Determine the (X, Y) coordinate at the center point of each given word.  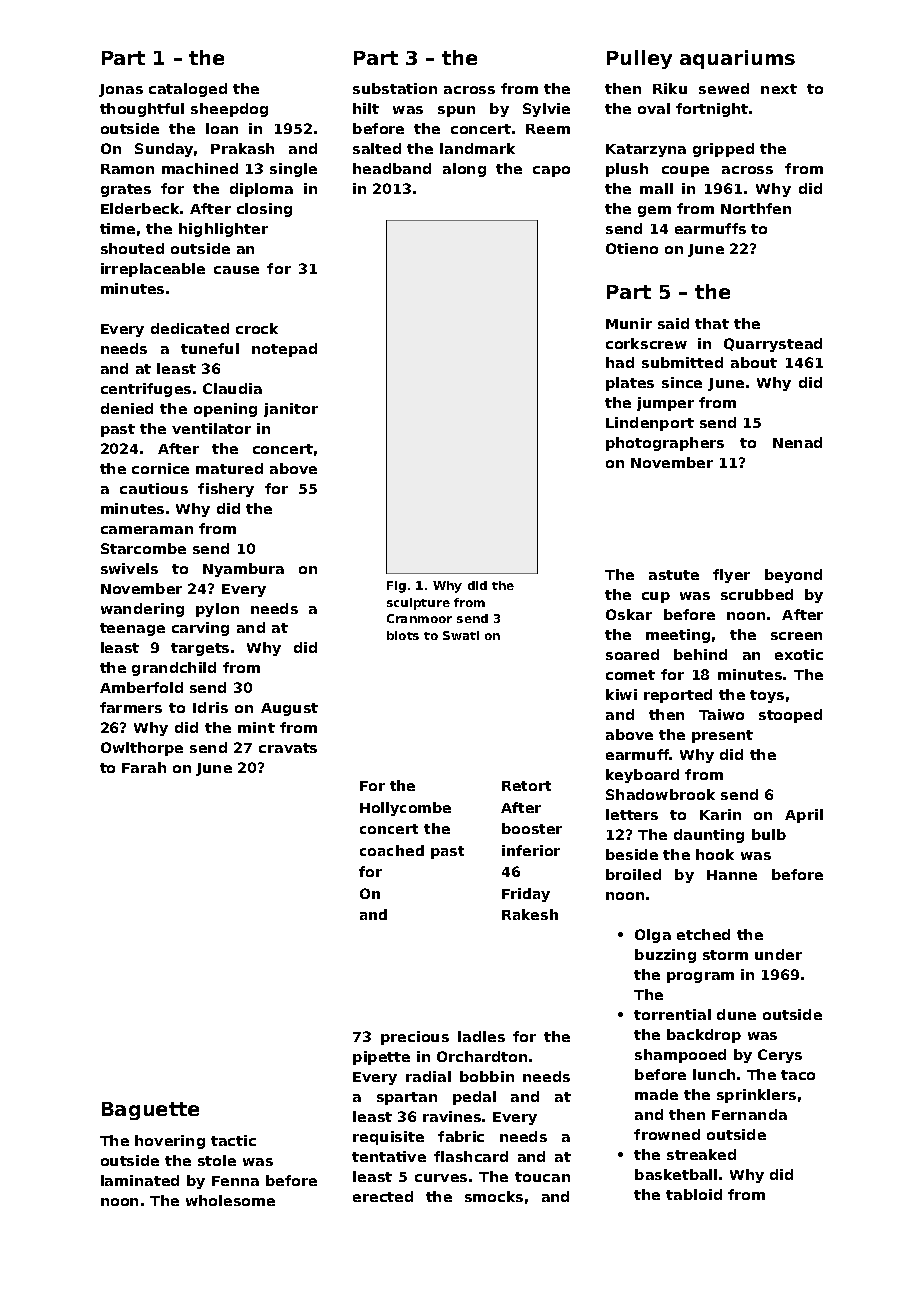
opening (225, 410)
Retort (526, 786)
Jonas (121, 90)
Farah (144, 767)
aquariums (737, 59)
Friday (526, 895)
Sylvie (546, 110)
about (754, 362)
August (289, 709)
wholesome (230, 1200)
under (778, 954)
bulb (769, 834)
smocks (494, 1196)
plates (630, 384)
